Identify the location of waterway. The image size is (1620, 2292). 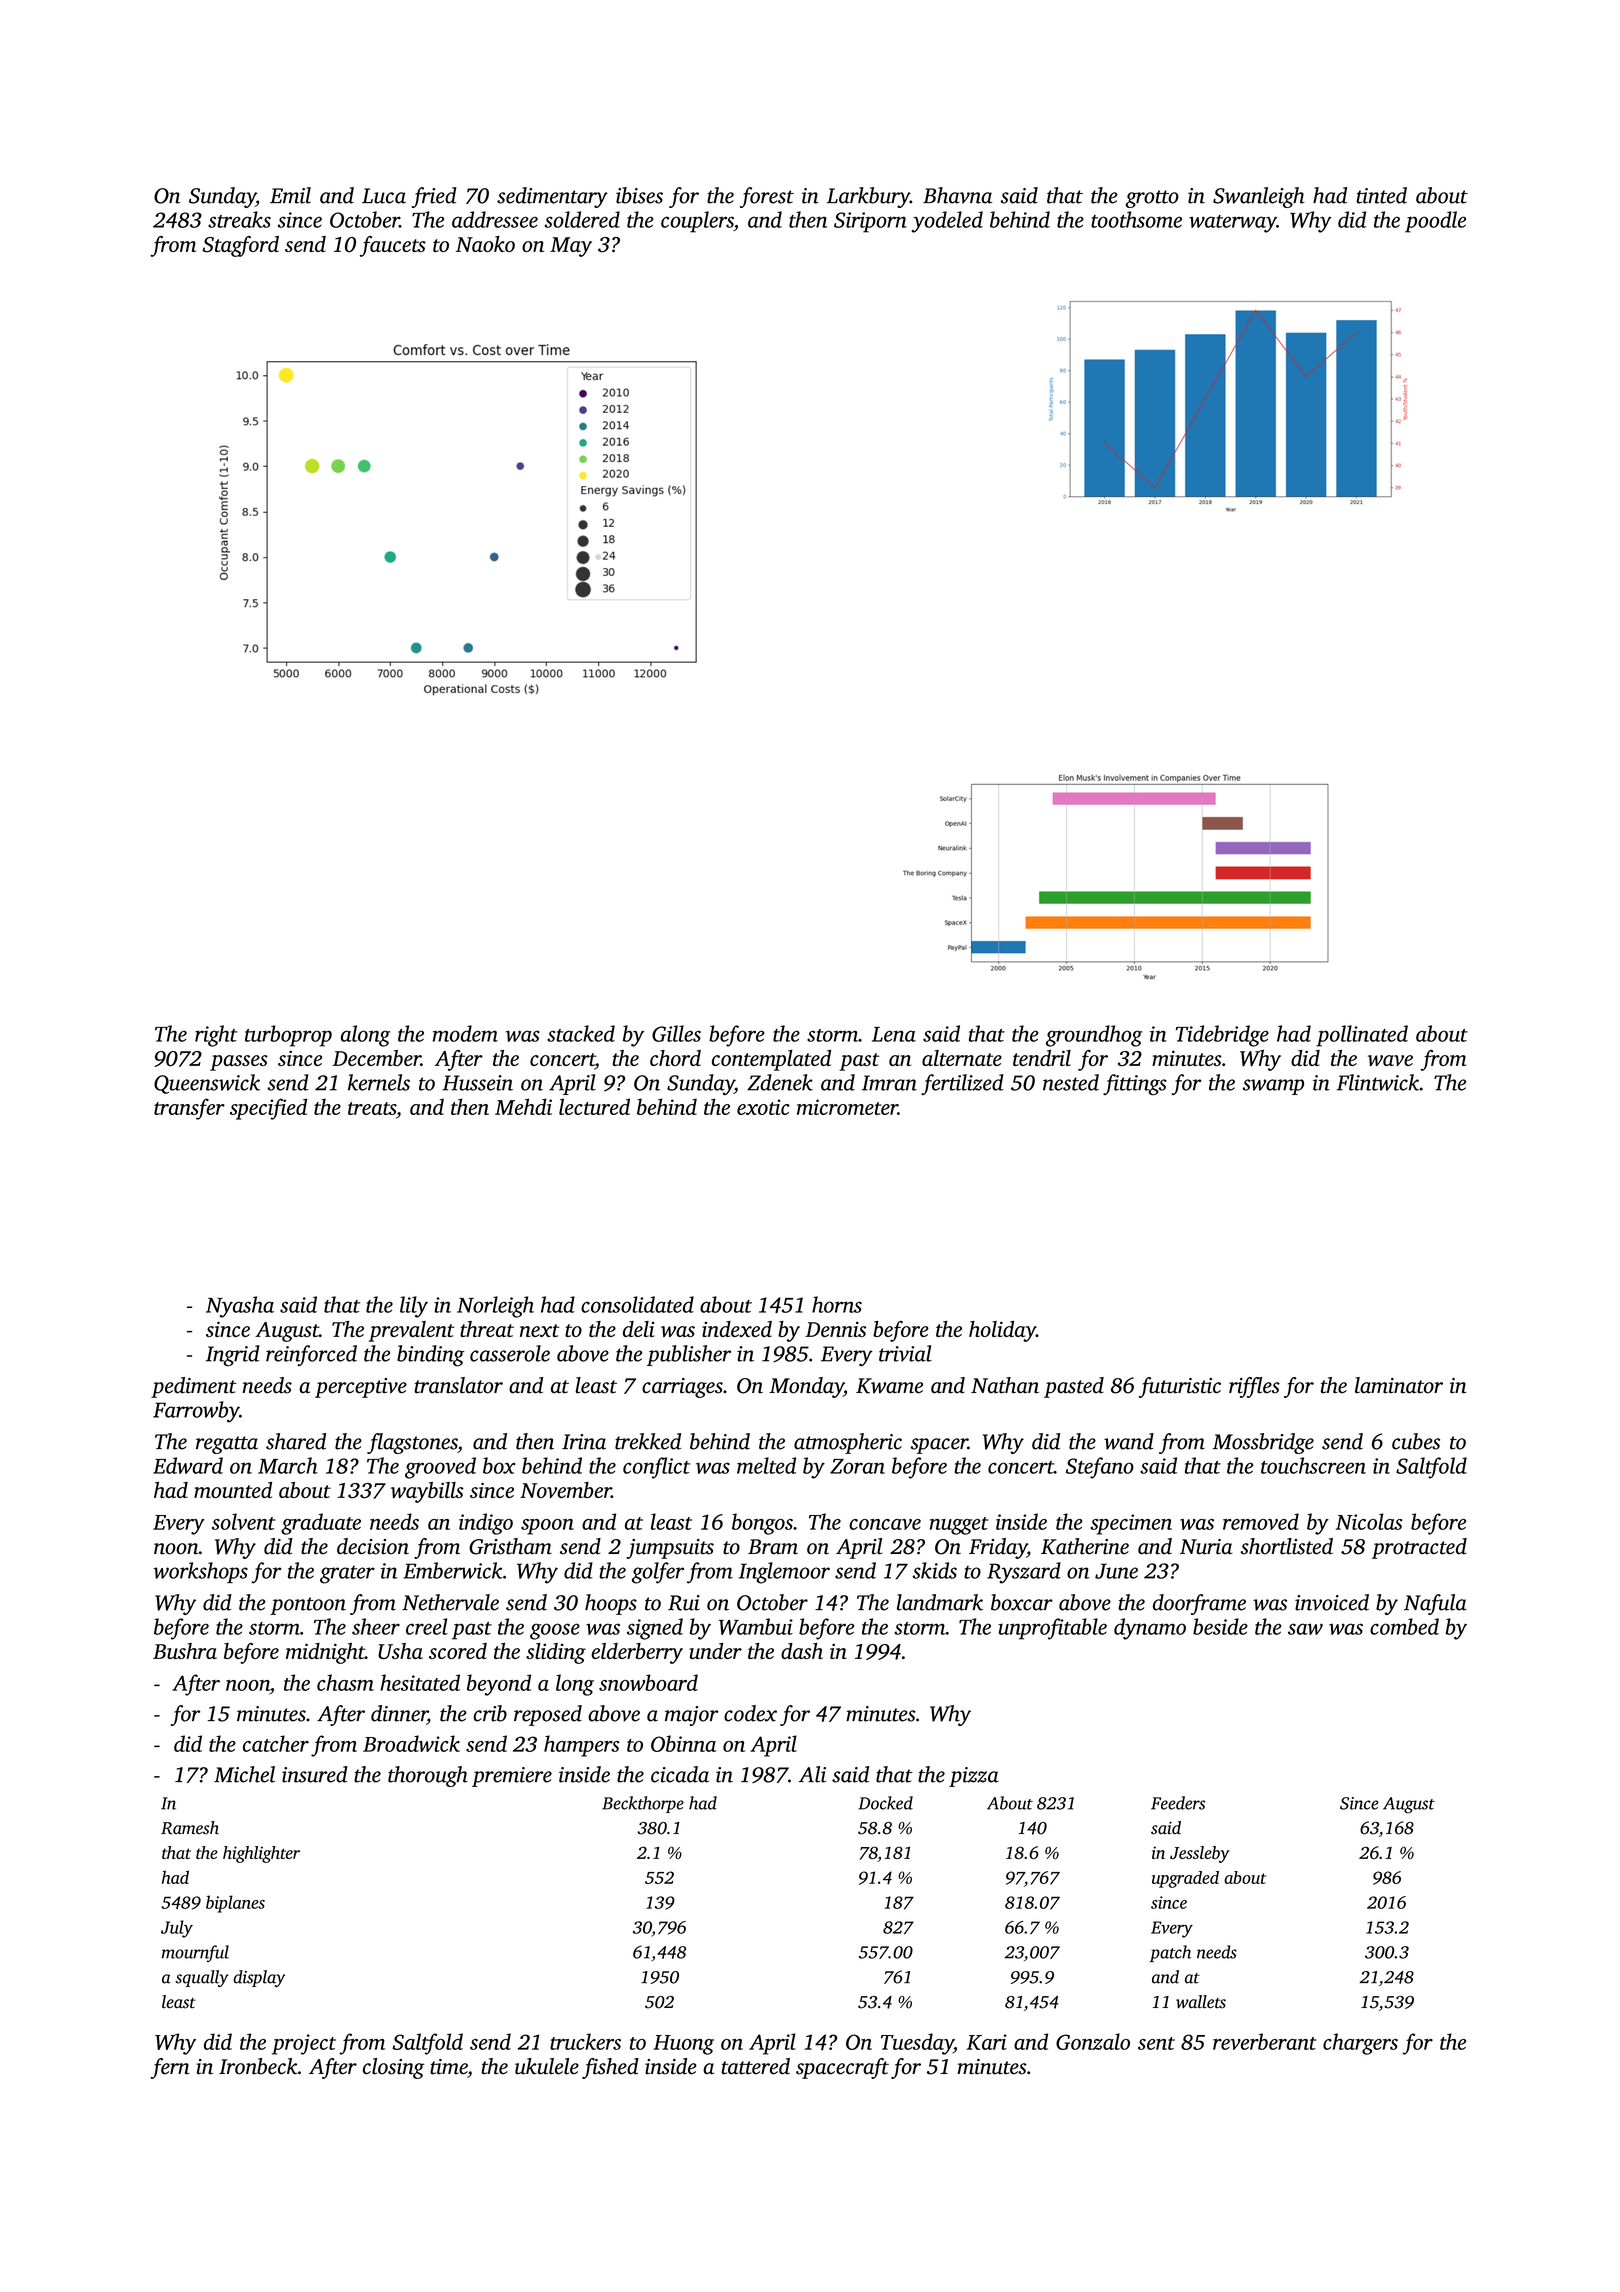
(1233, 224).
